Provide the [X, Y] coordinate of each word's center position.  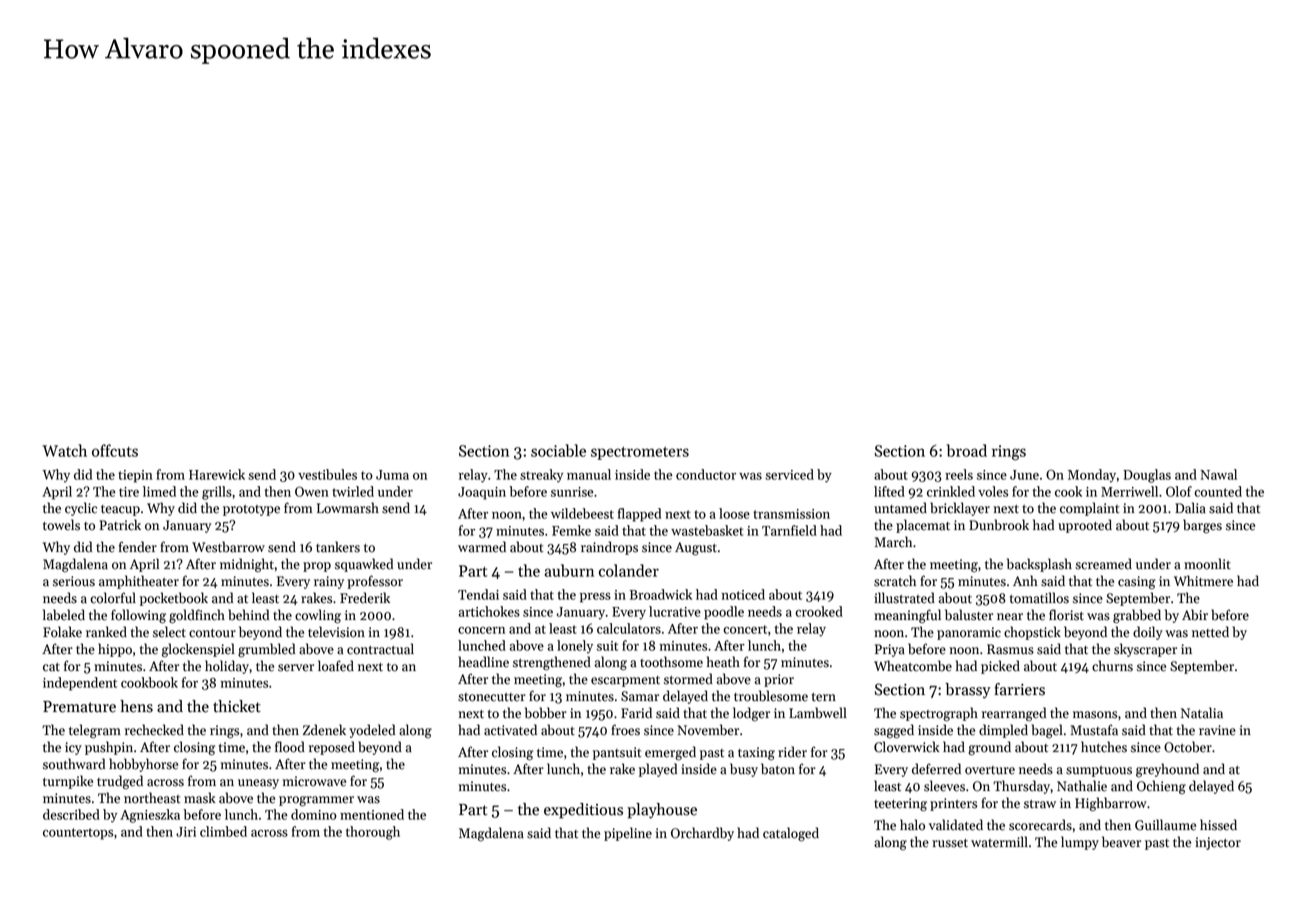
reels [959, 474]
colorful [113, 598]
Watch [64, 450]
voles [993, 491]
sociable [558, 450]
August [696, 549]
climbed [223, 831]
